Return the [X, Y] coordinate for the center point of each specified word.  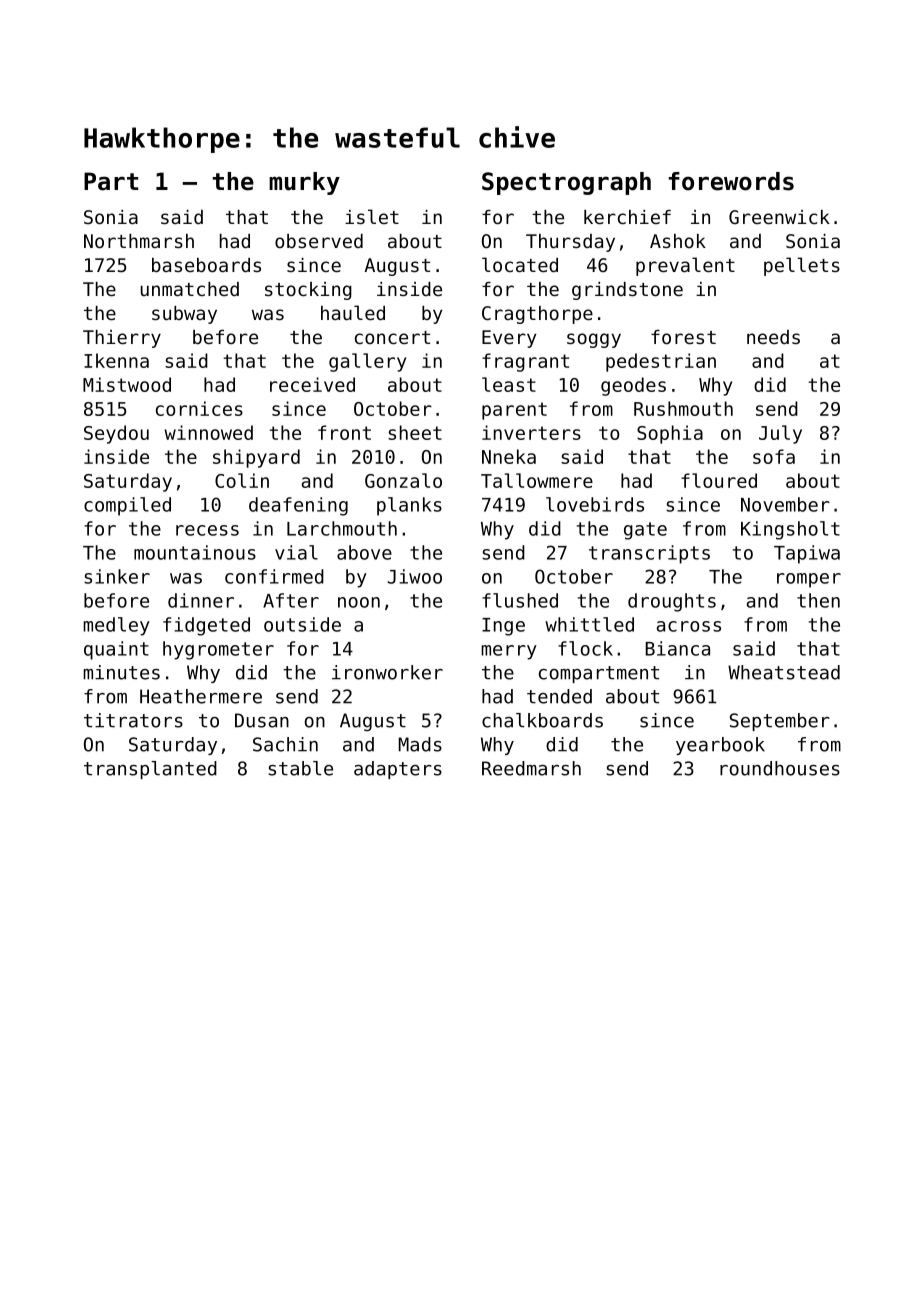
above [364, 552]
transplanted [150, 770]
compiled [127, 506]
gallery [367, 362]
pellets [802, 266]
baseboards [206, 265]
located [520, 264]
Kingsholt [790, 530]
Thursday [570, 243]
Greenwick [779, 217]
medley [116, 626]
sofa [774, 456]
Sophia [670, 434]
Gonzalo [403, 480]
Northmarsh [139, 241]
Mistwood [127, 384]
